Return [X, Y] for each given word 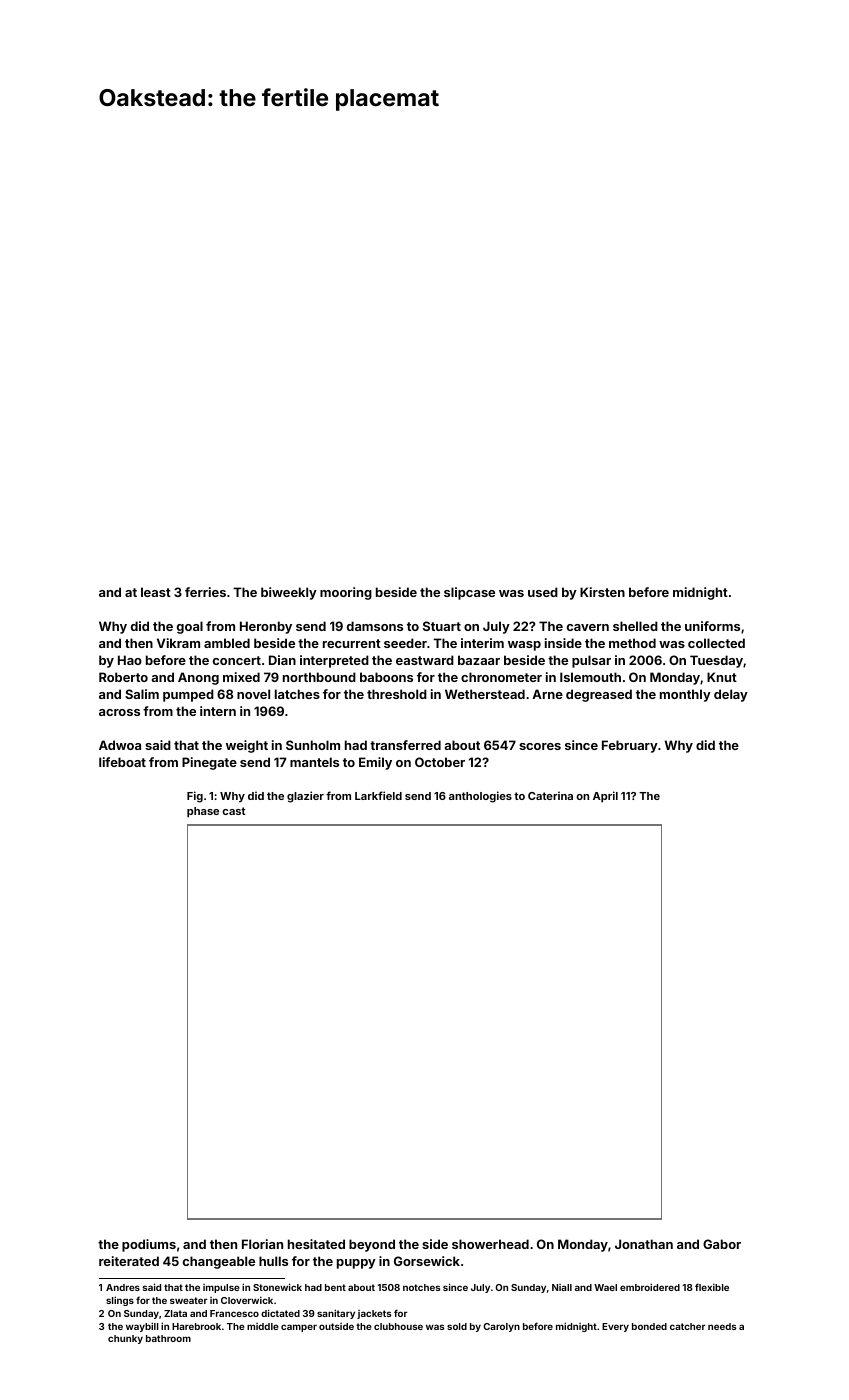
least [156, 592]
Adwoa [120, 745]
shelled [635, 626]
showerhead [490, 1244]
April [605, 797]
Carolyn [501, 1327]
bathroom [168, 1338]
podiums [149, 1245]
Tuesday [716, 661]
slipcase [469, 593]
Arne [547, 694]
